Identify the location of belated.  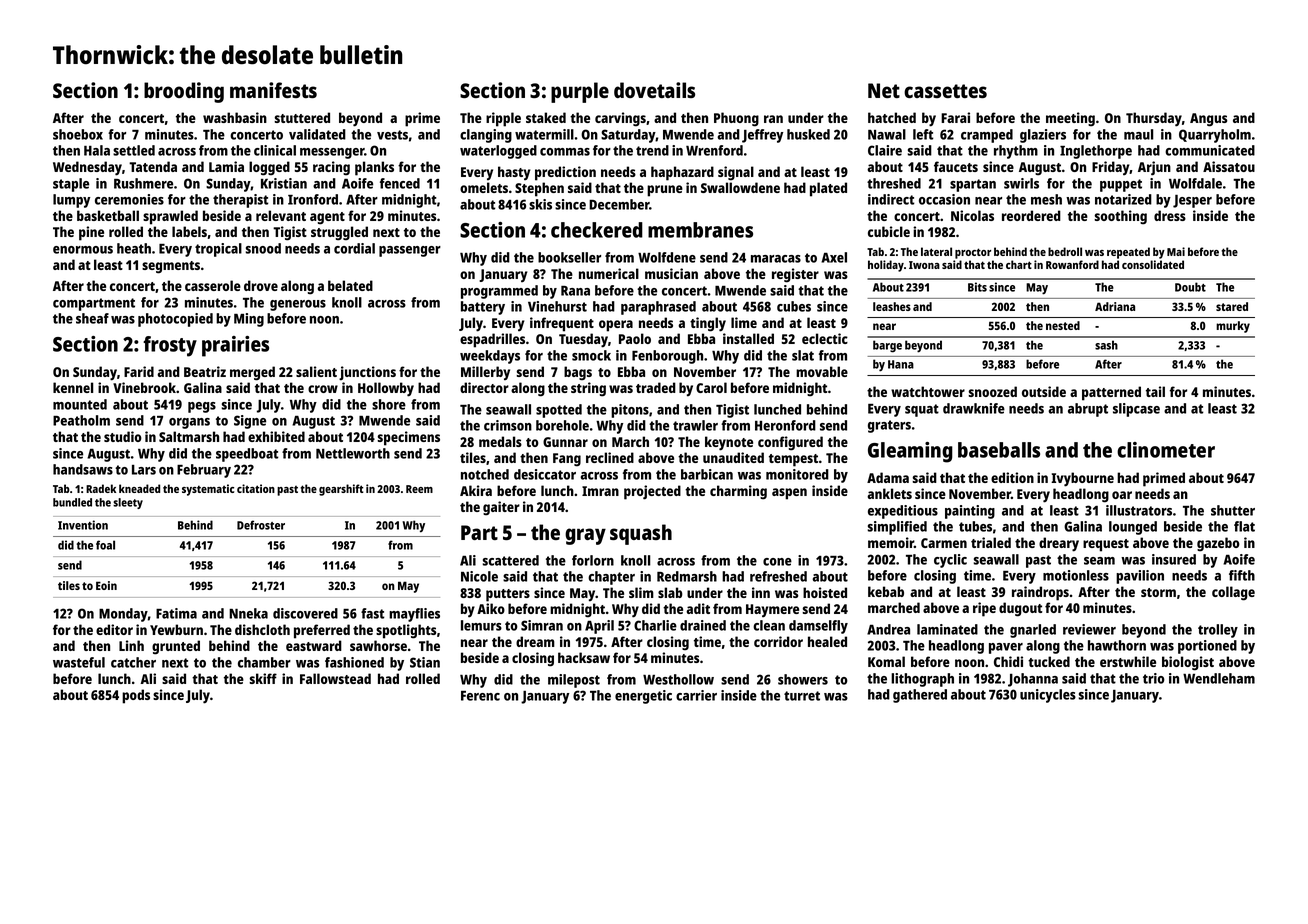
(350, 285).
